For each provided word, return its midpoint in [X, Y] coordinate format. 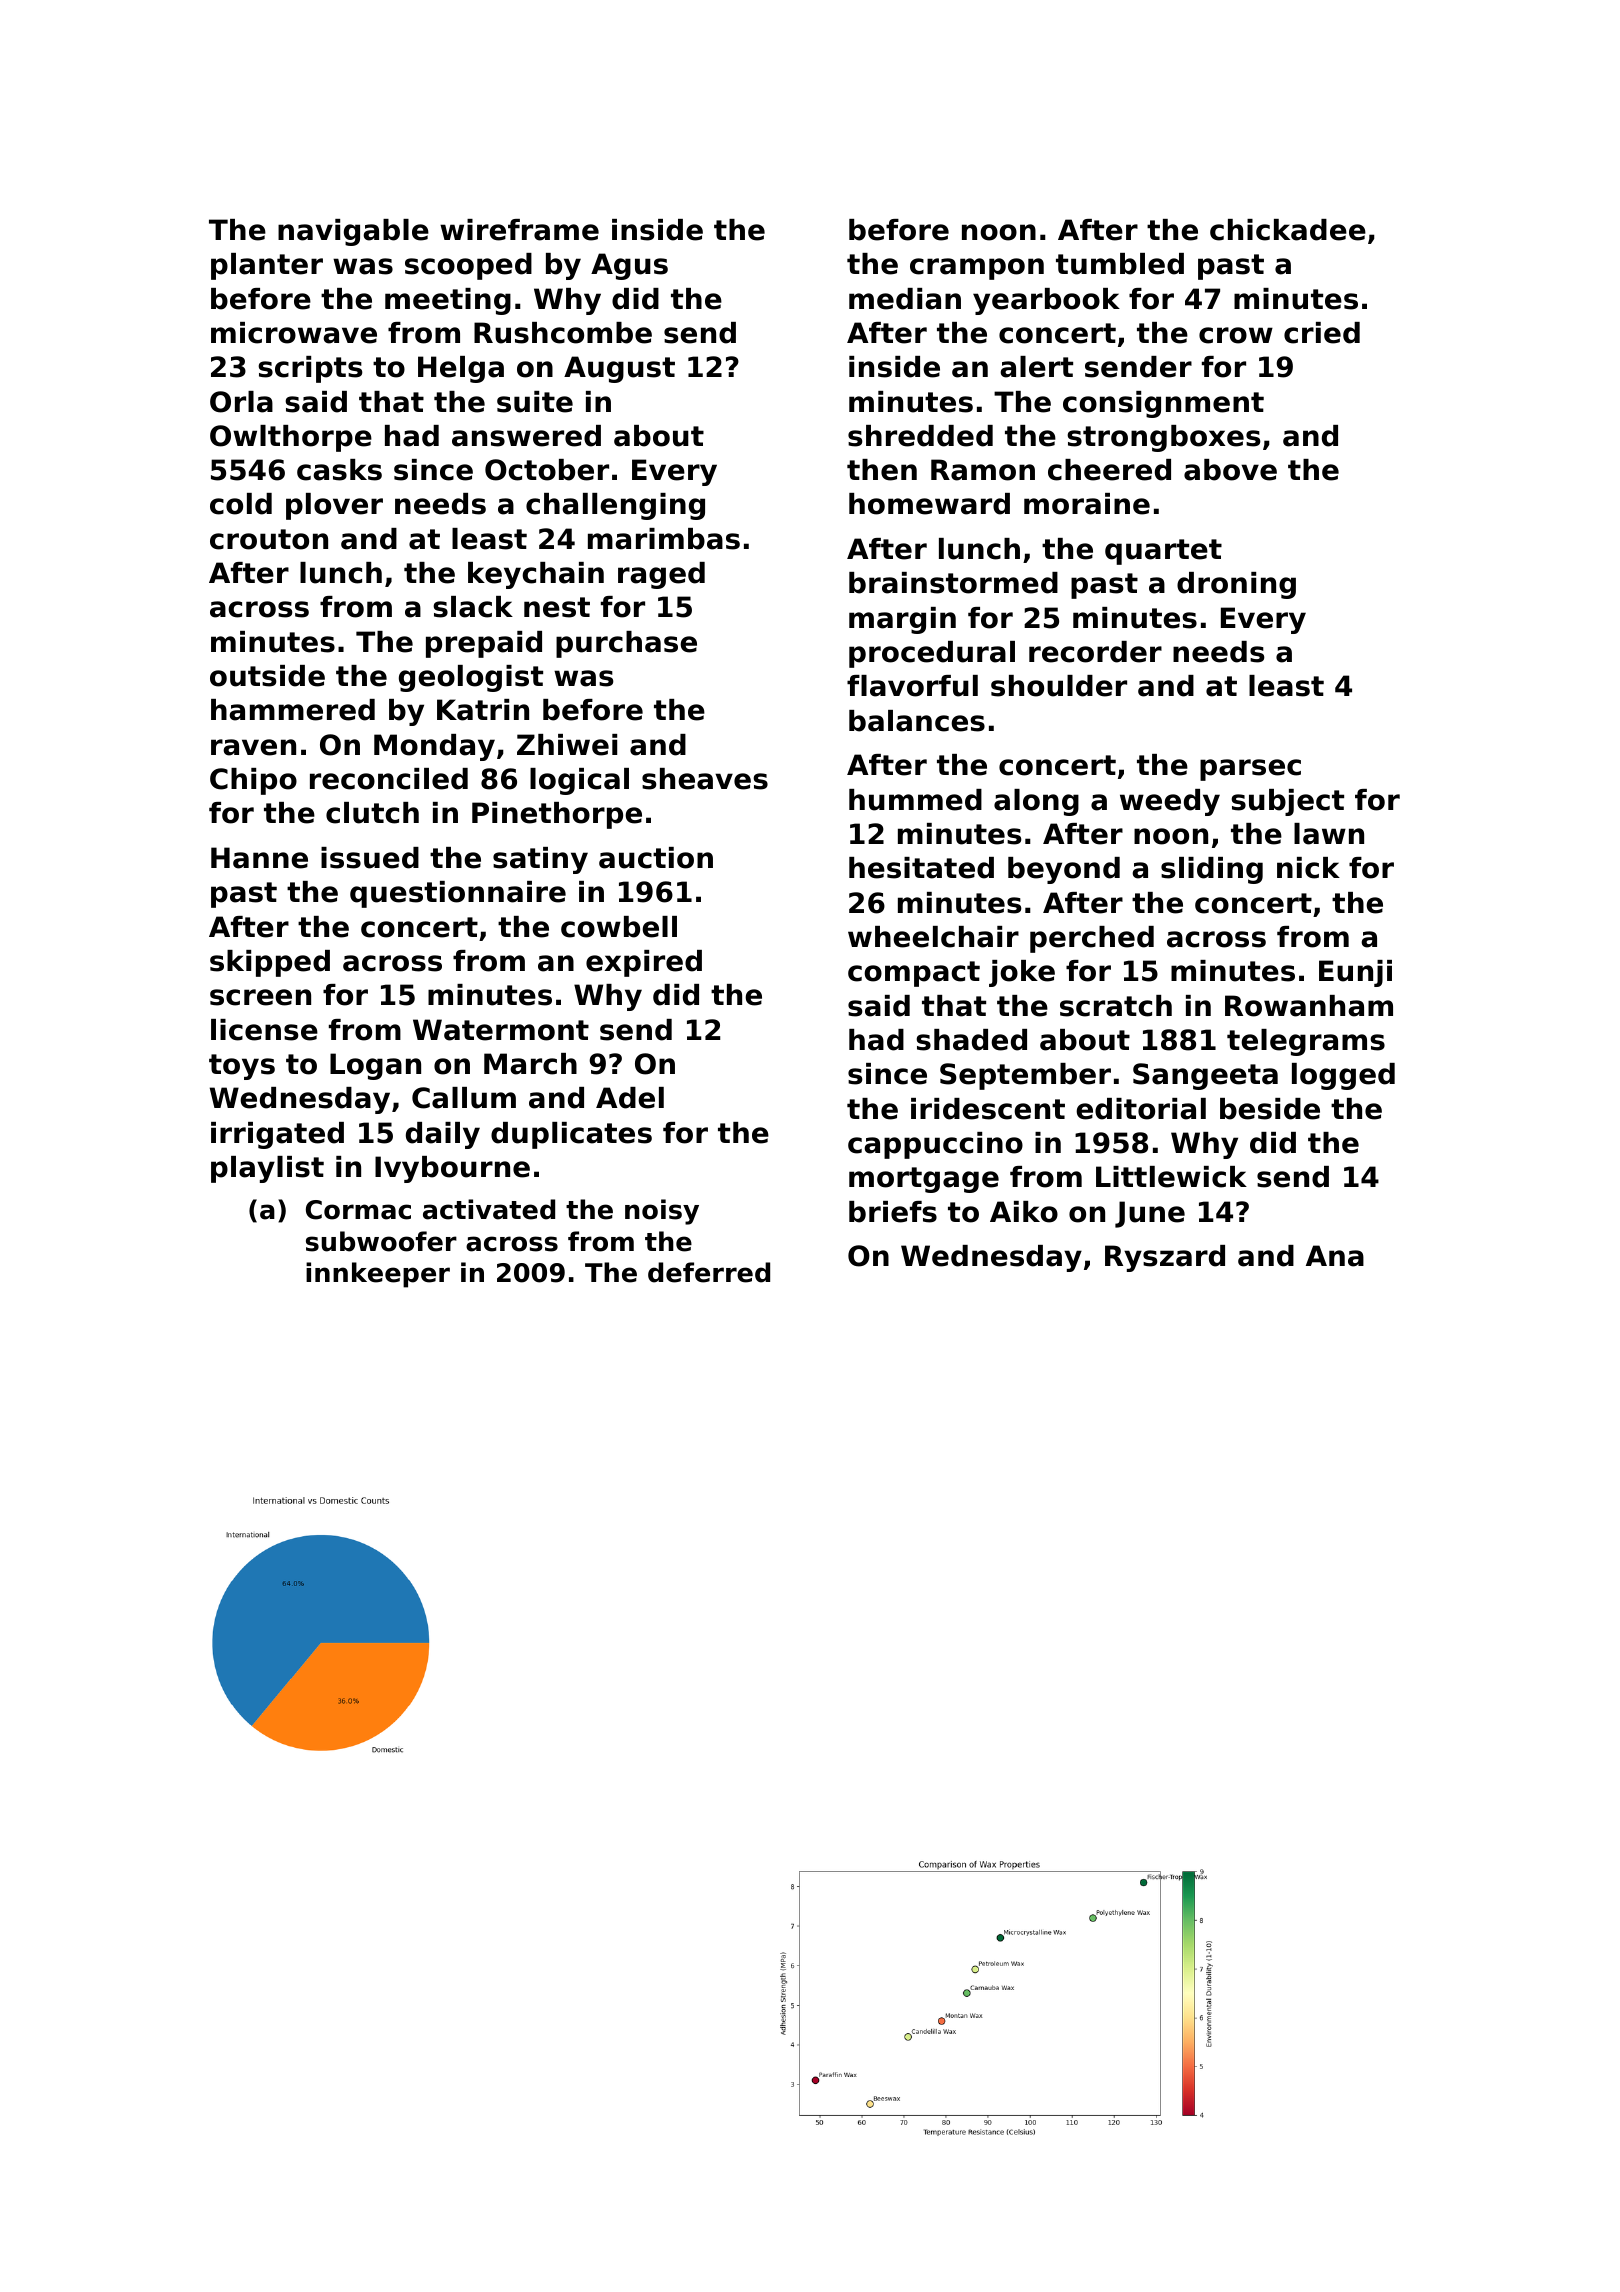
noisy [662, 1212]
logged [1343, 1076]
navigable [353, 232]
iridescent [988, 1109]
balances [917, 721]
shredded [920, 436]
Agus [629, 266]
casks [339, 470]
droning [1236, 585]
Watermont [501, 1030]
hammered [293, 710]
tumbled [1120, 264]
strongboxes [1164, 438]
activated [489, 1209]
